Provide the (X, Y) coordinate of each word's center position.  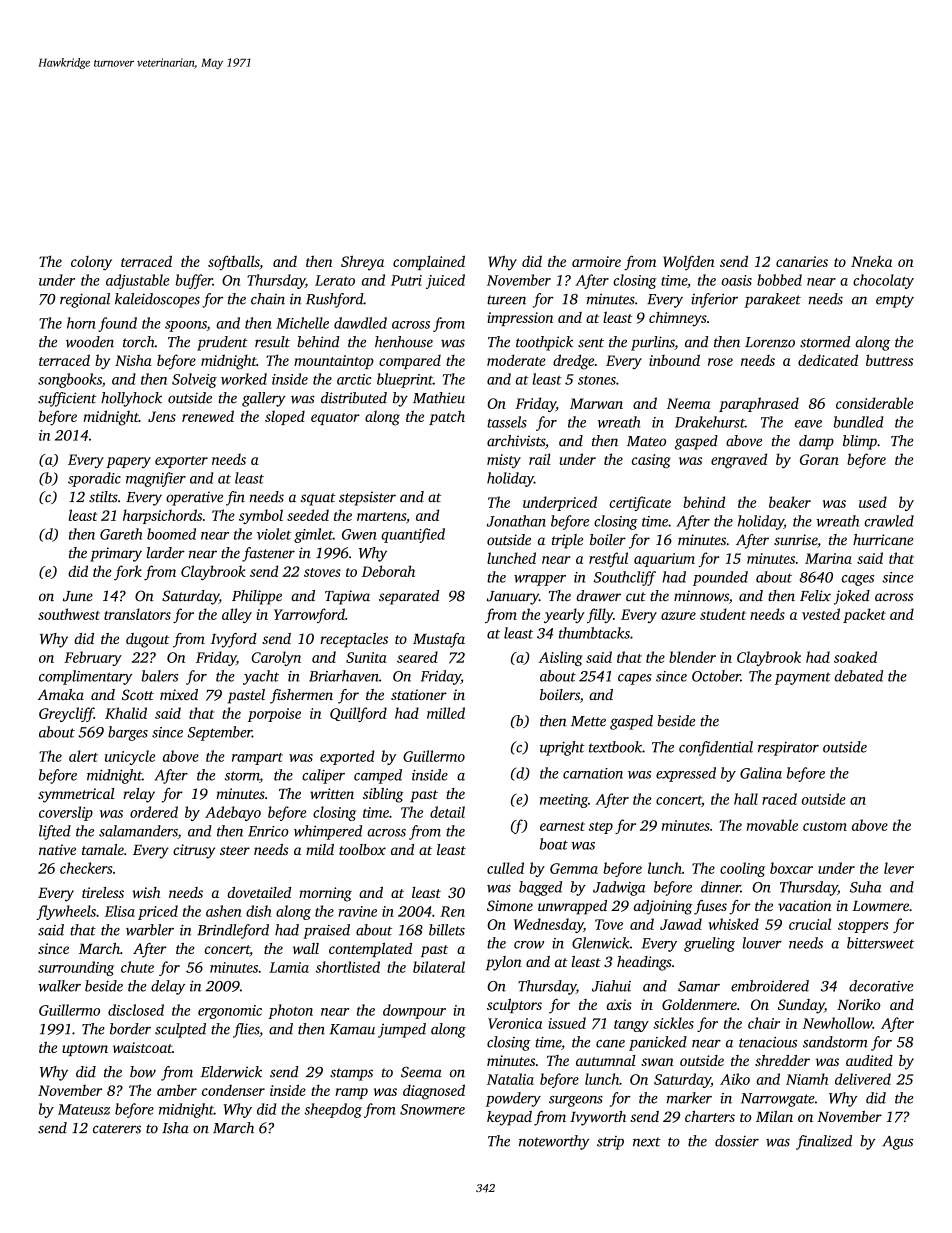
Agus (897, 1143)
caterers (117, 1129)
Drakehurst (710, 422)
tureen (506, 300)
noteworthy (554, 1142)
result (272, 342)
